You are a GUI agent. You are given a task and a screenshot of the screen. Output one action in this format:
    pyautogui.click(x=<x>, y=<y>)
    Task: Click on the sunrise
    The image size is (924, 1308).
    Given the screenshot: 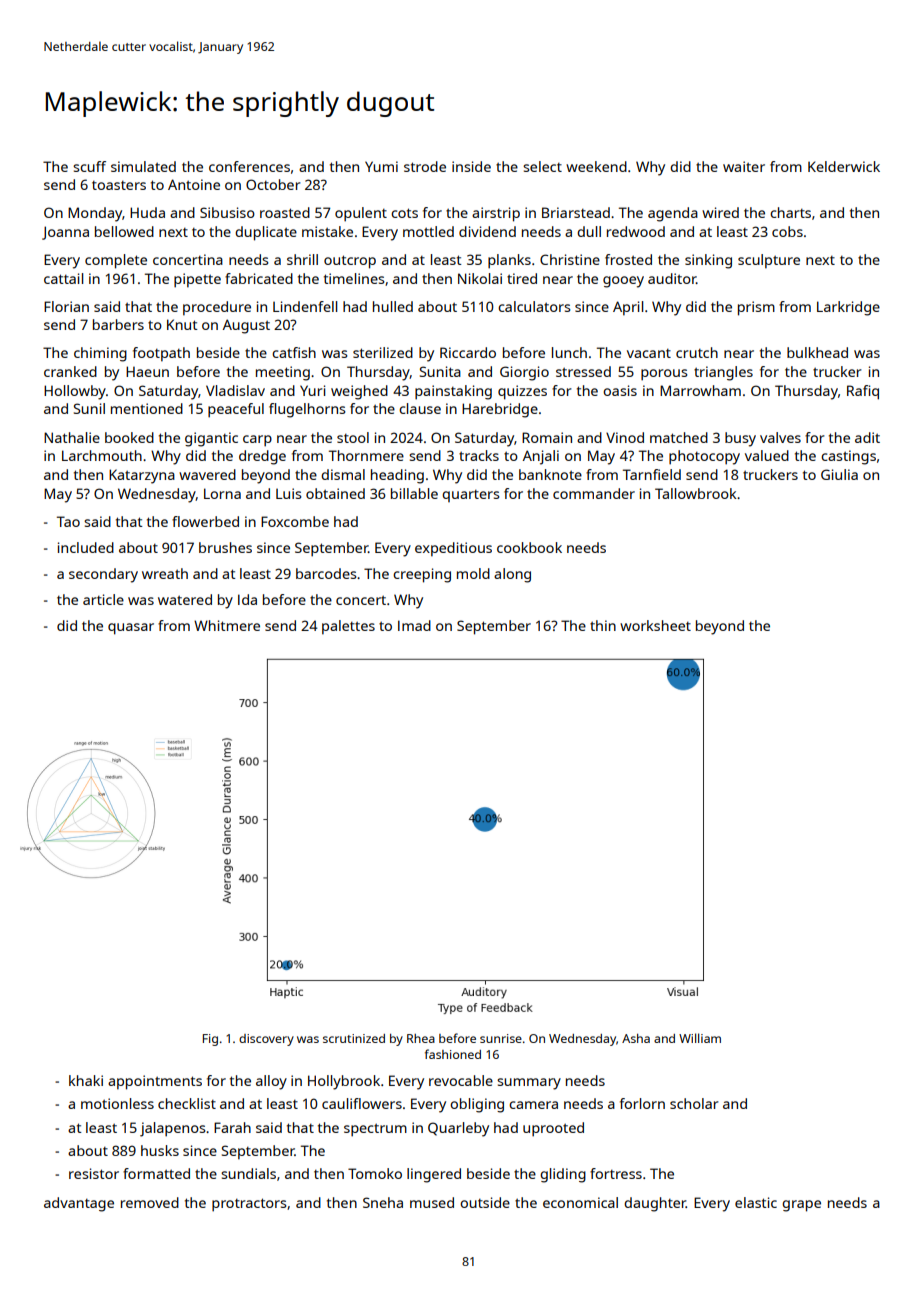 What is the action you would take?
    pyautogui.click(x=501, y=1038)
